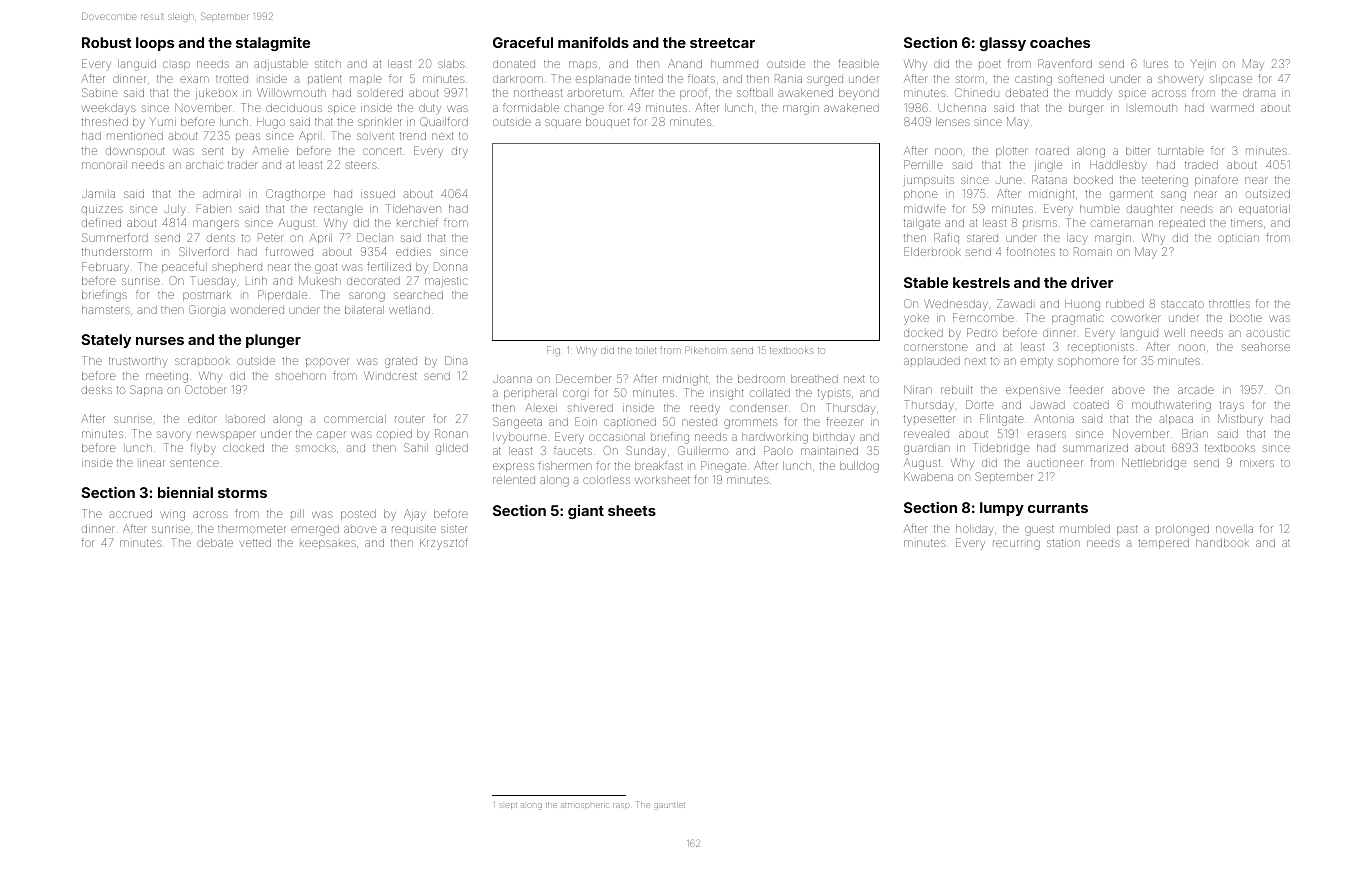 This page has width=1372, height=887. What do you see at coordinates (1003, 44) in the page?
I see `glassy` at bounding box center [1003, 44].
